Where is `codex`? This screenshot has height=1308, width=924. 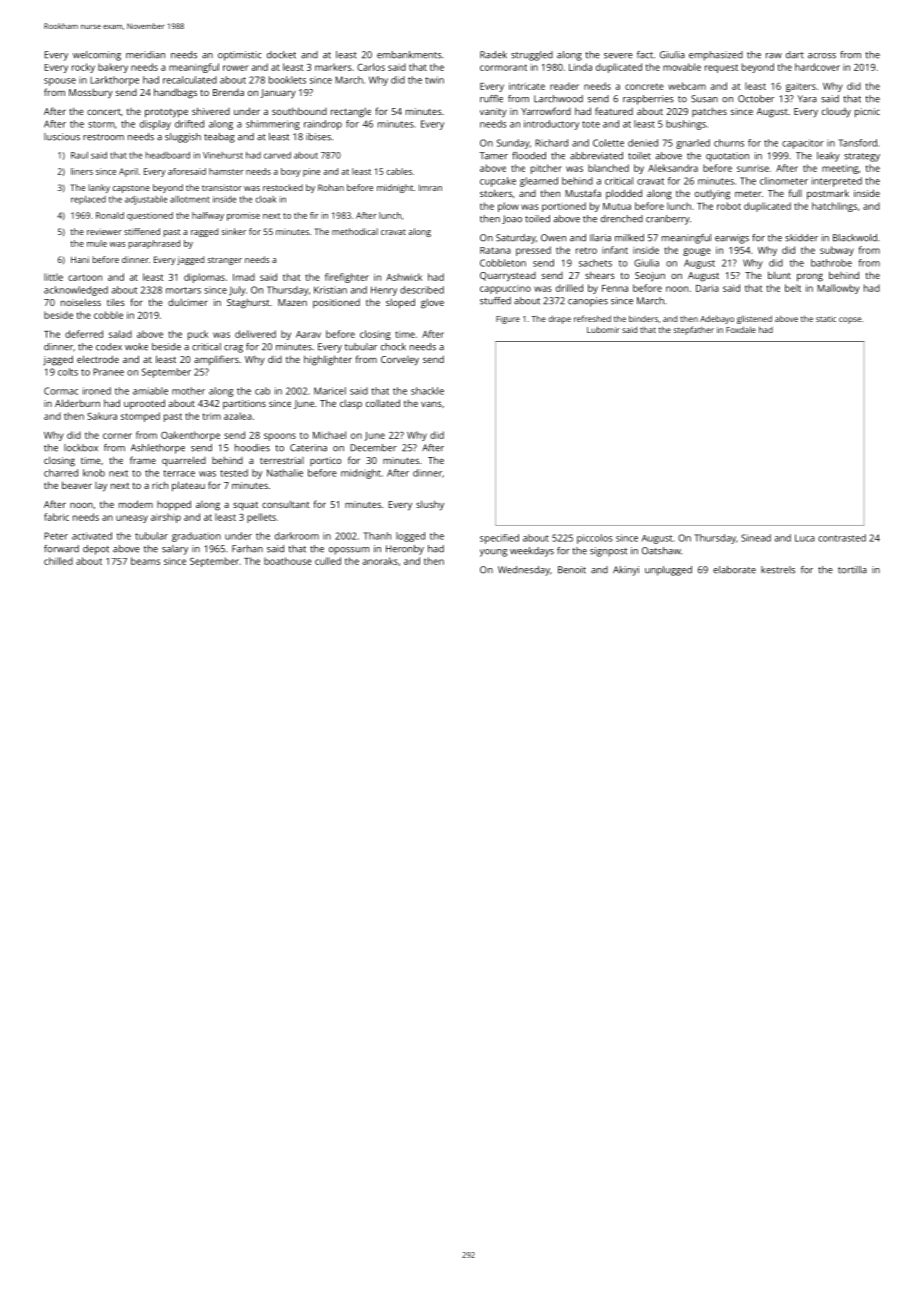 codex is located at coordinates (109, 347).
